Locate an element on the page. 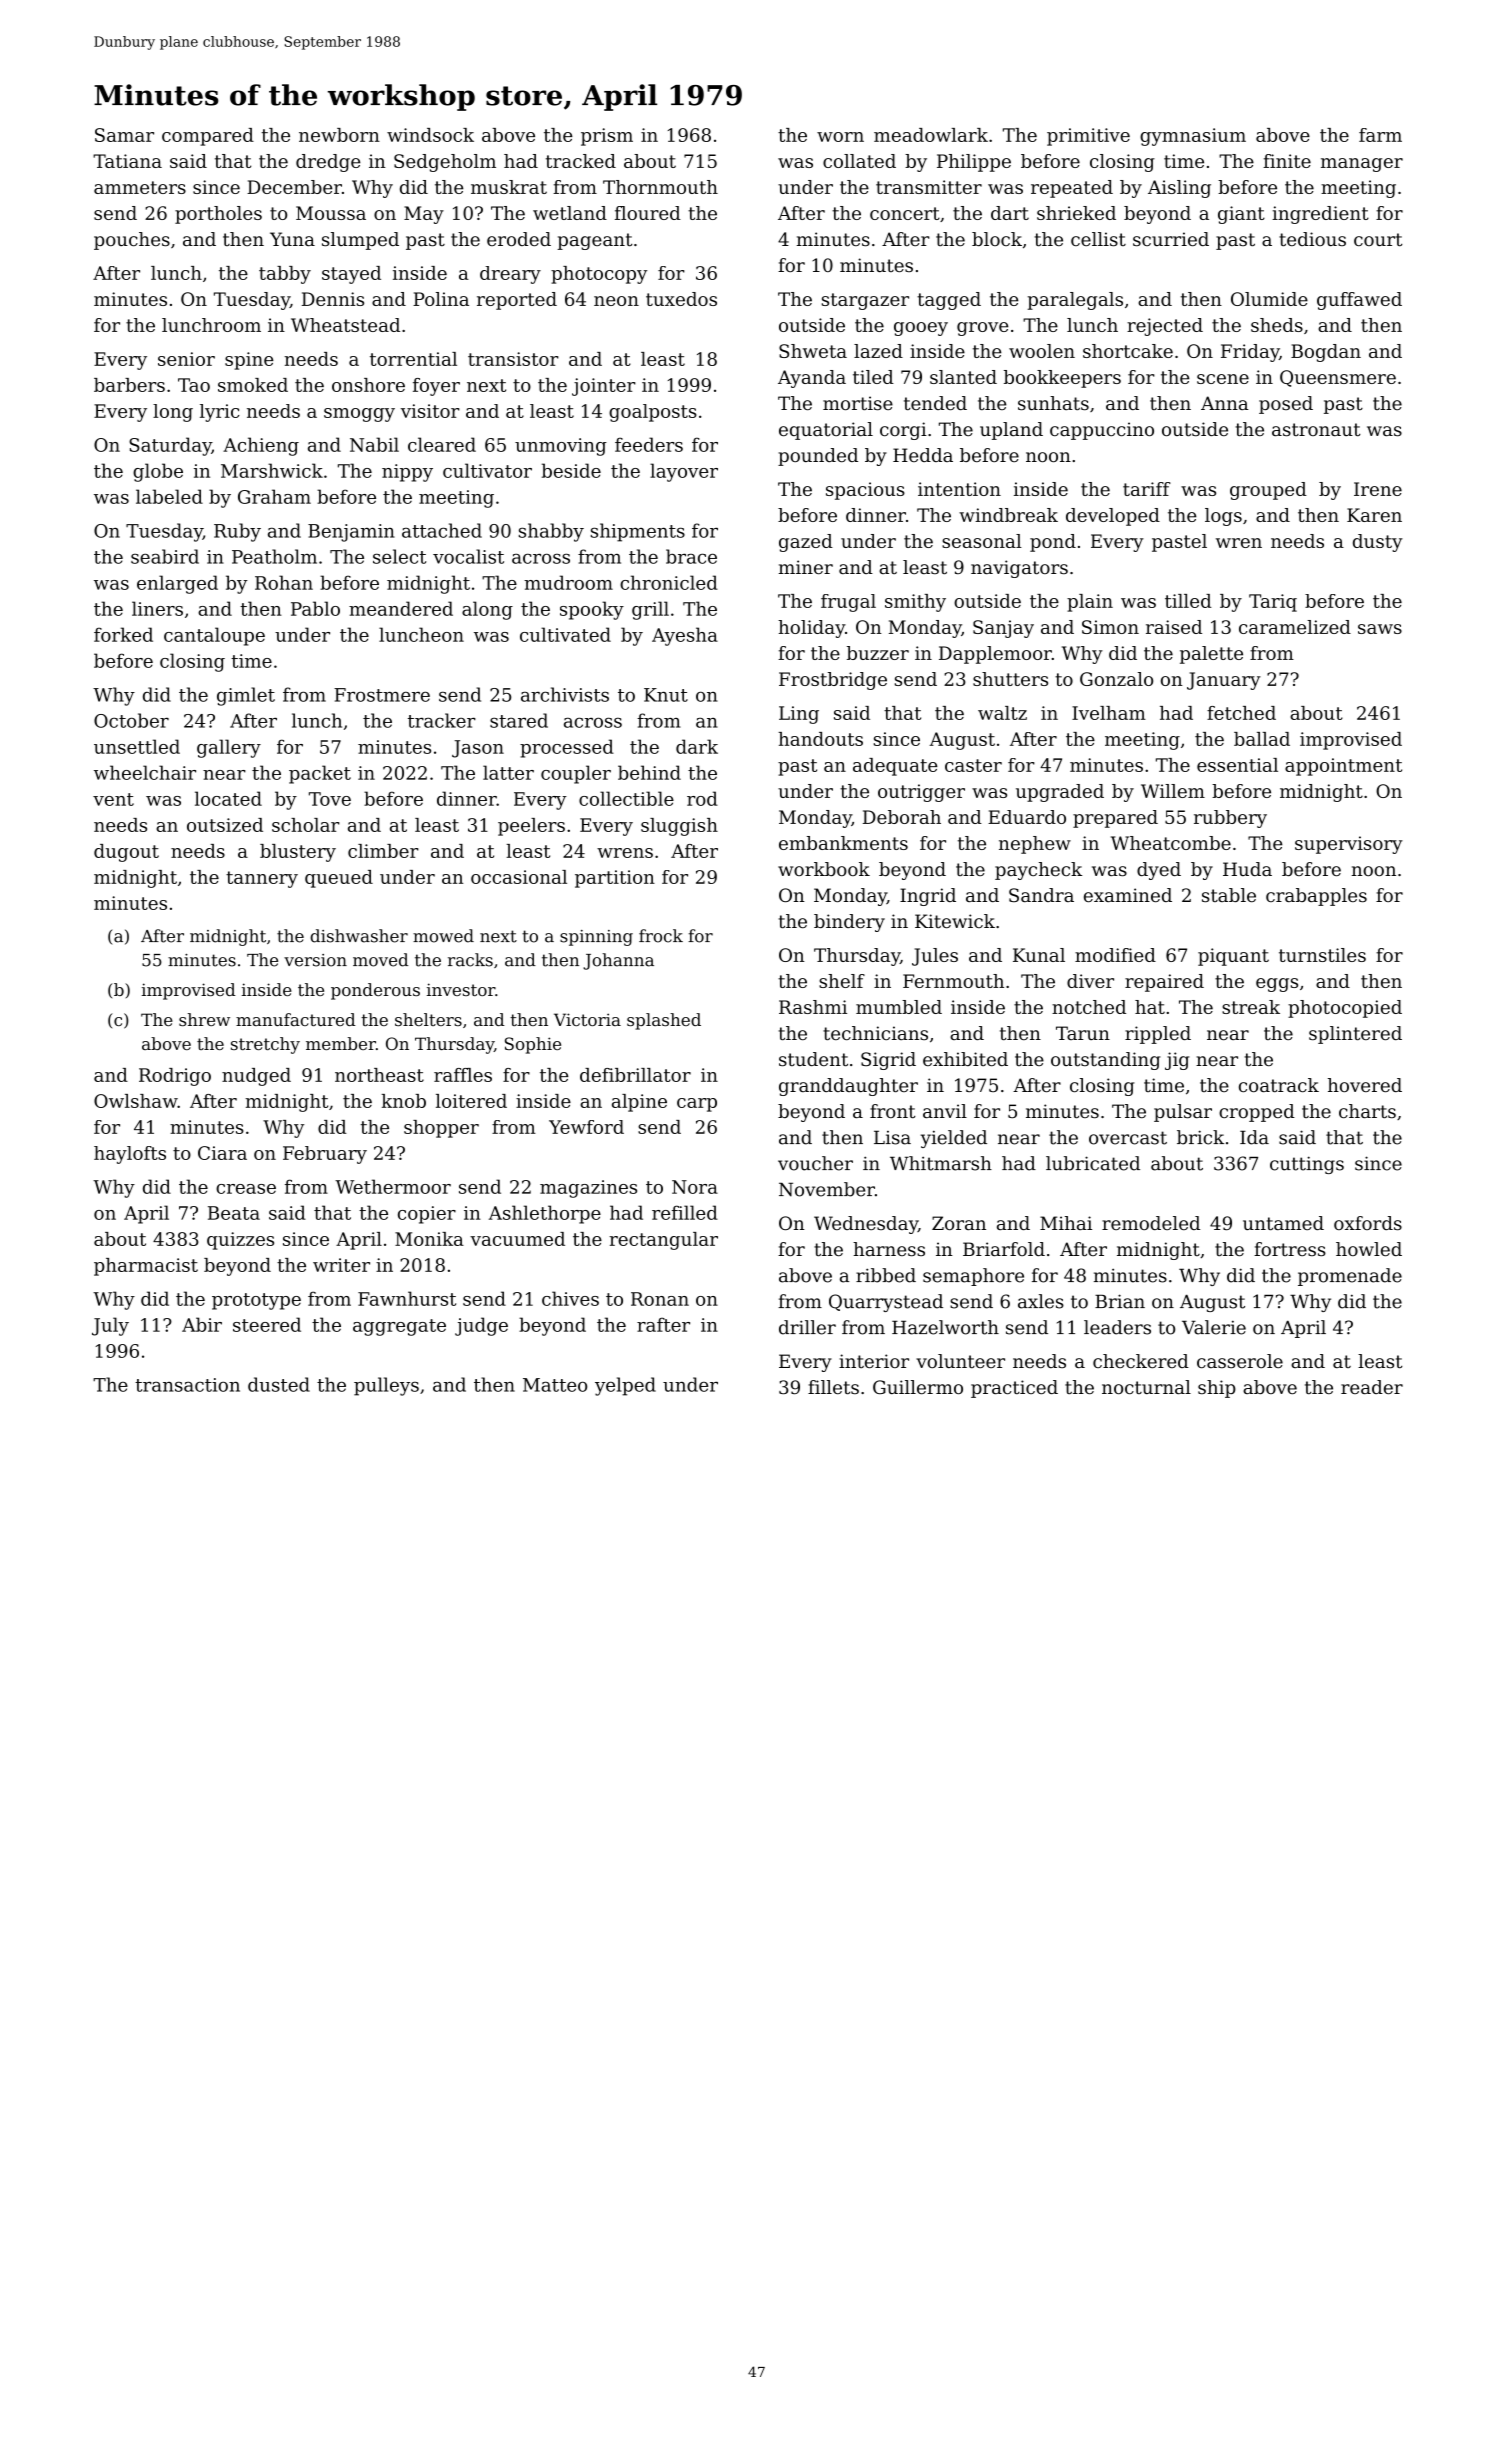 This page has width=1496, height=2464. Zoran is located at coordinates (959, 1223).
